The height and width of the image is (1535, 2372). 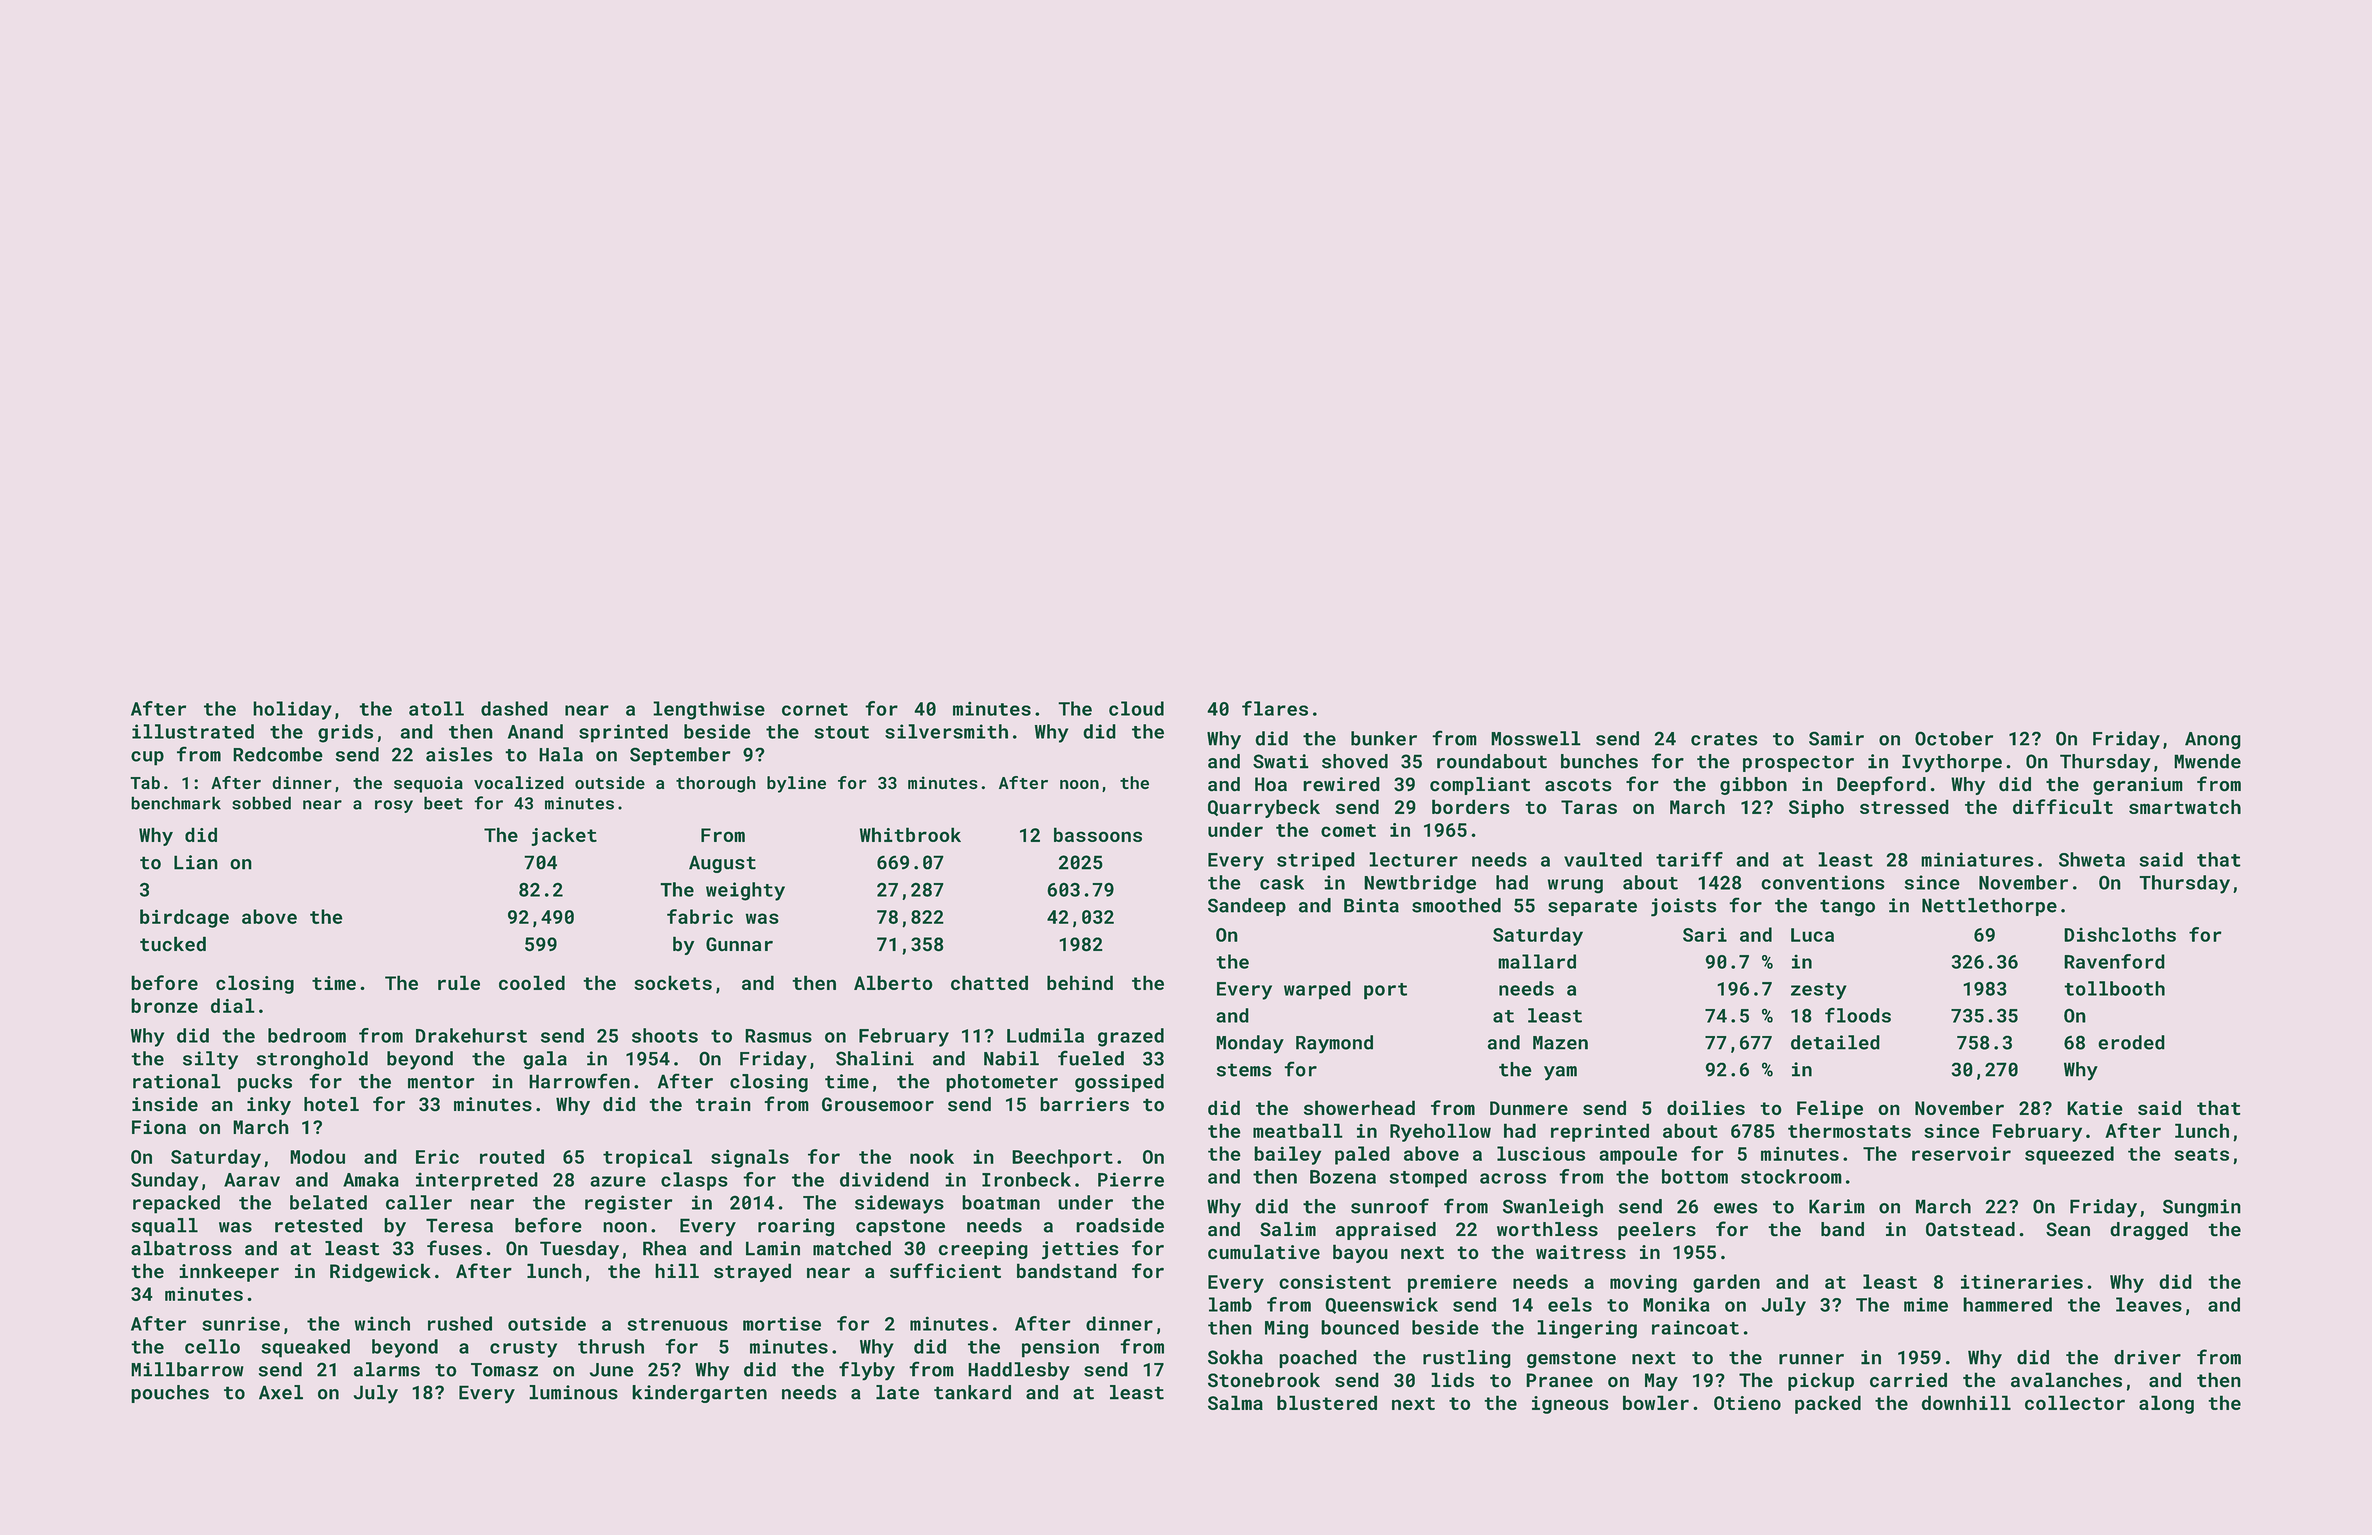 What do you see at coordinates (1275, 708) in the image?
I see `flares` at bounding box center [1275, 708].
